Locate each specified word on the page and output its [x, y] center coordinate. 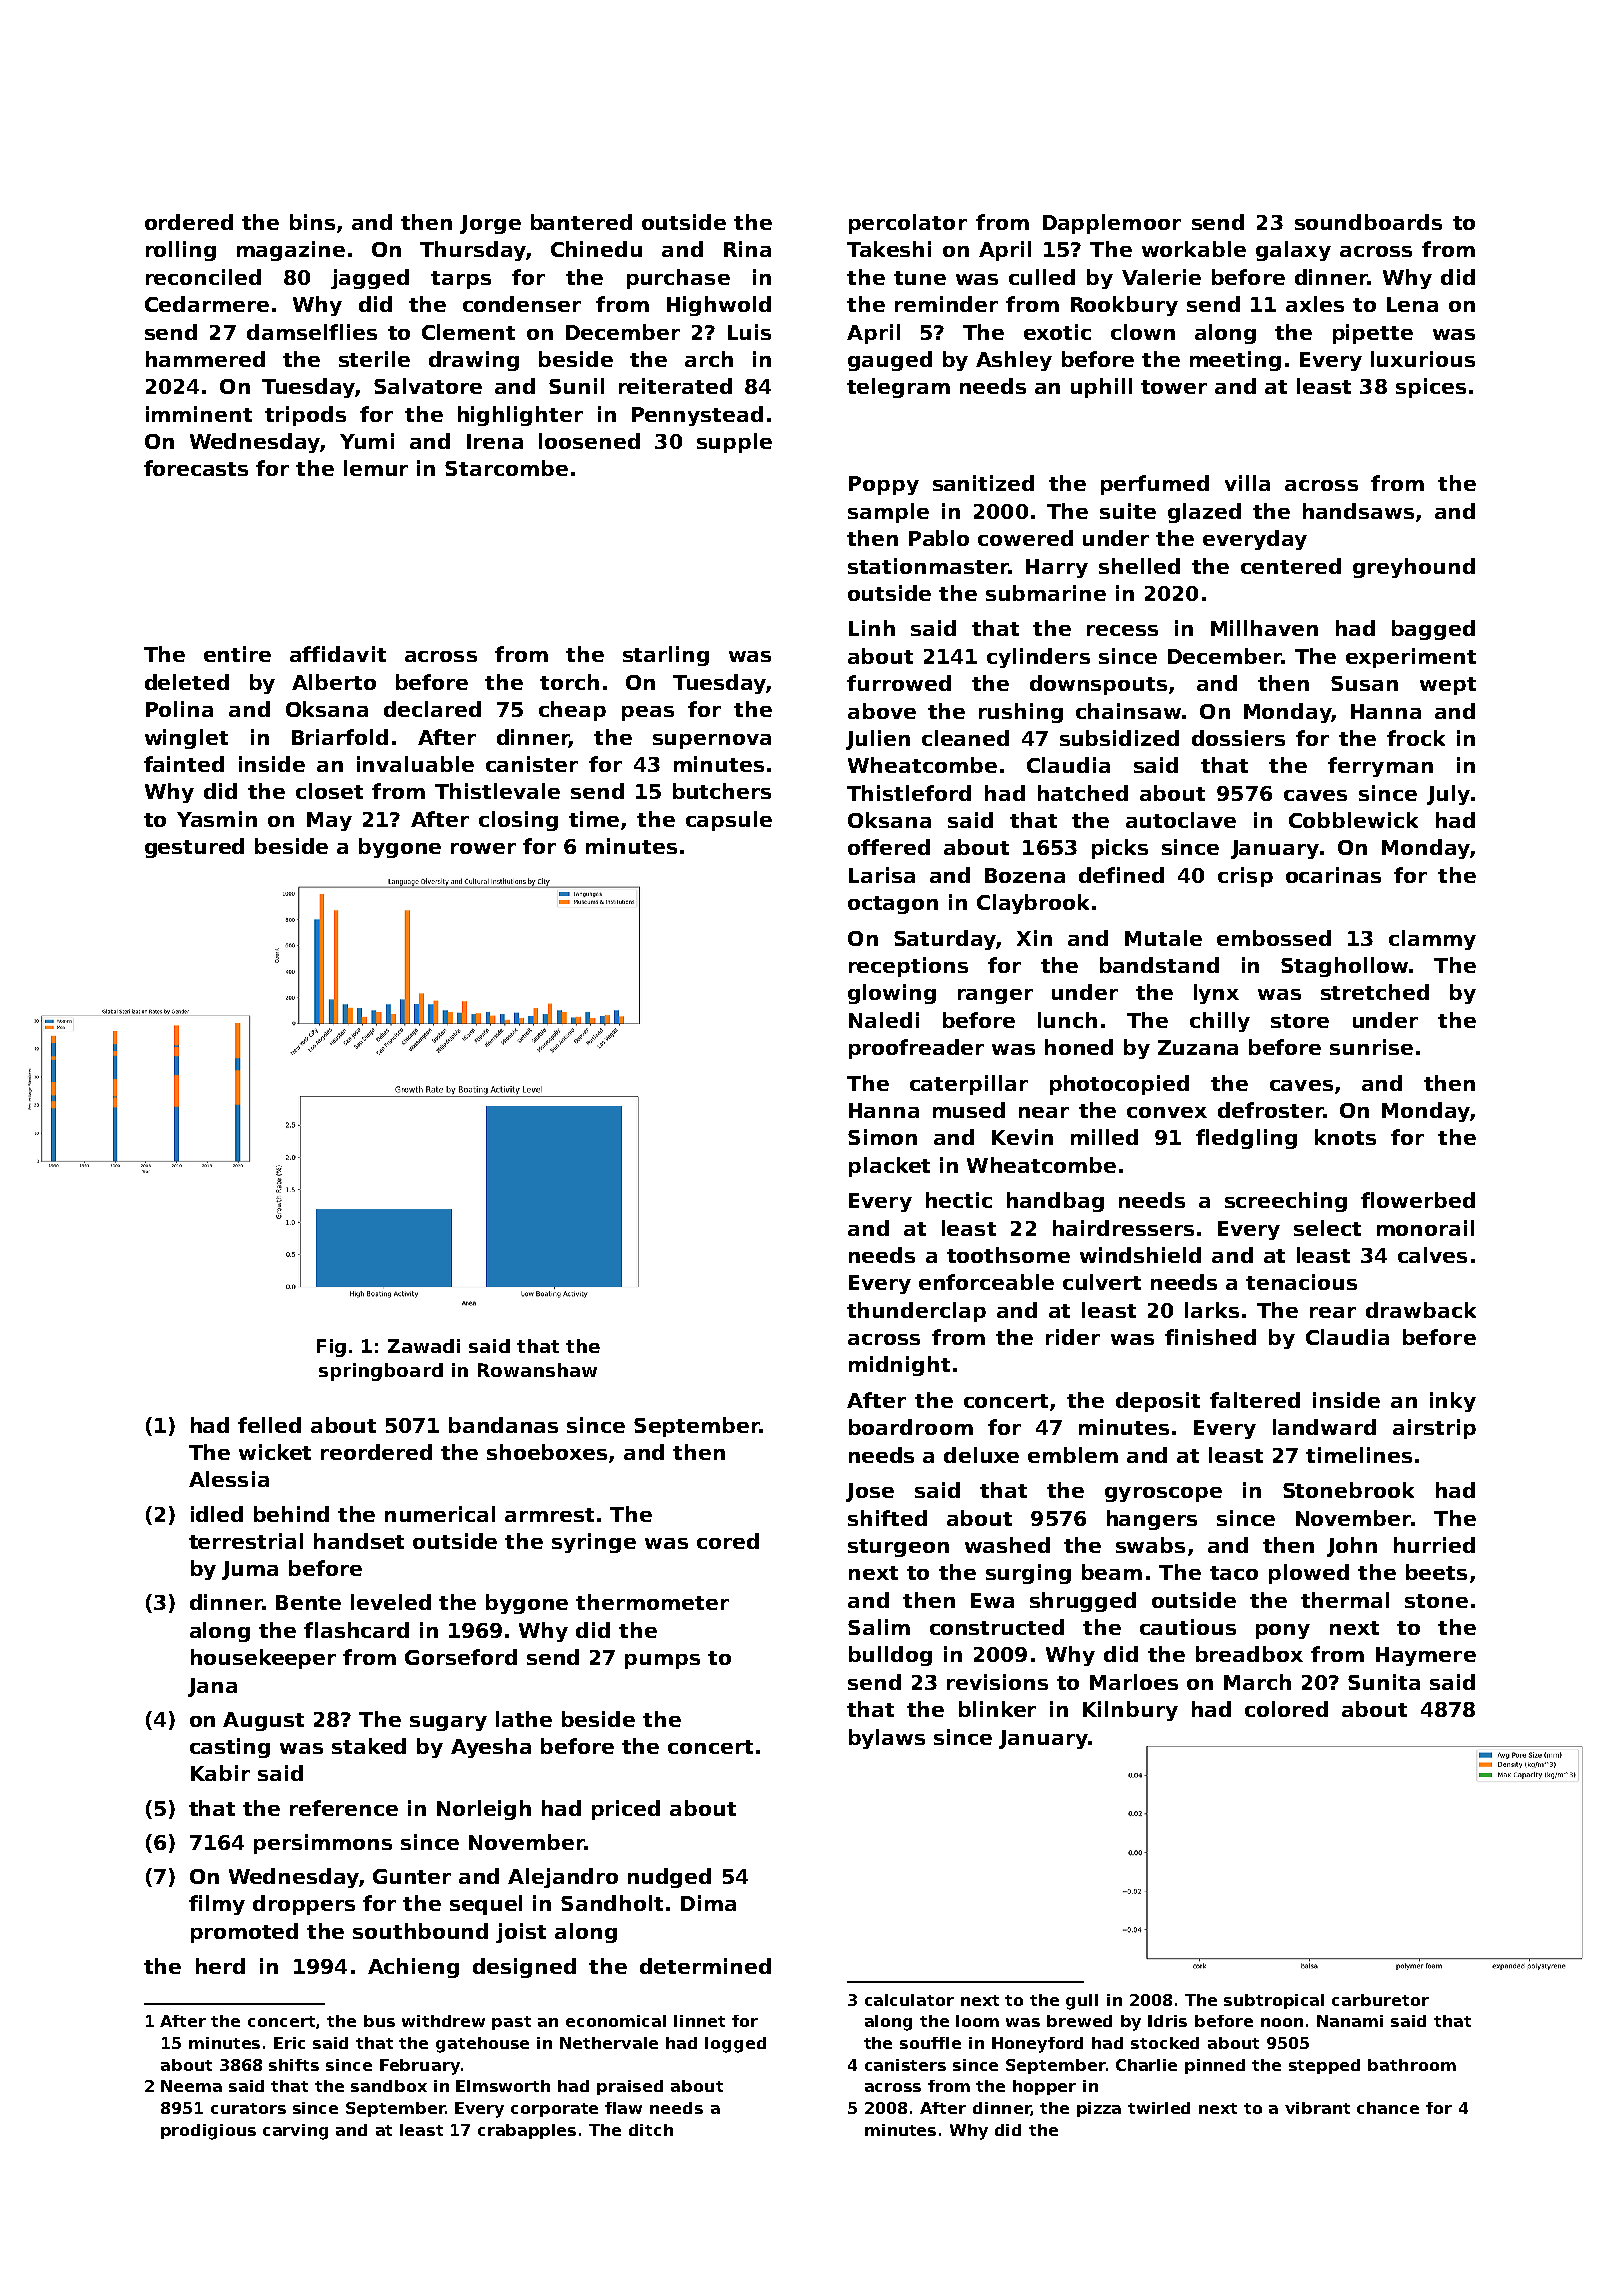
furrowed [899, 683]
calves [1432, 1255]
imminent [199, 414]
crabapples [527, 2131]
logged [735, 2045]
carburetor [1380, 2000]
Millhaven [1264, 628]
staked [369, 1746]
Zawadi [424, 1346]
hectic [959, 1200]
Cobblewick [1353, 820]
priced [626, 1810]
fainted [184, 764]
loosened [589, 441]
